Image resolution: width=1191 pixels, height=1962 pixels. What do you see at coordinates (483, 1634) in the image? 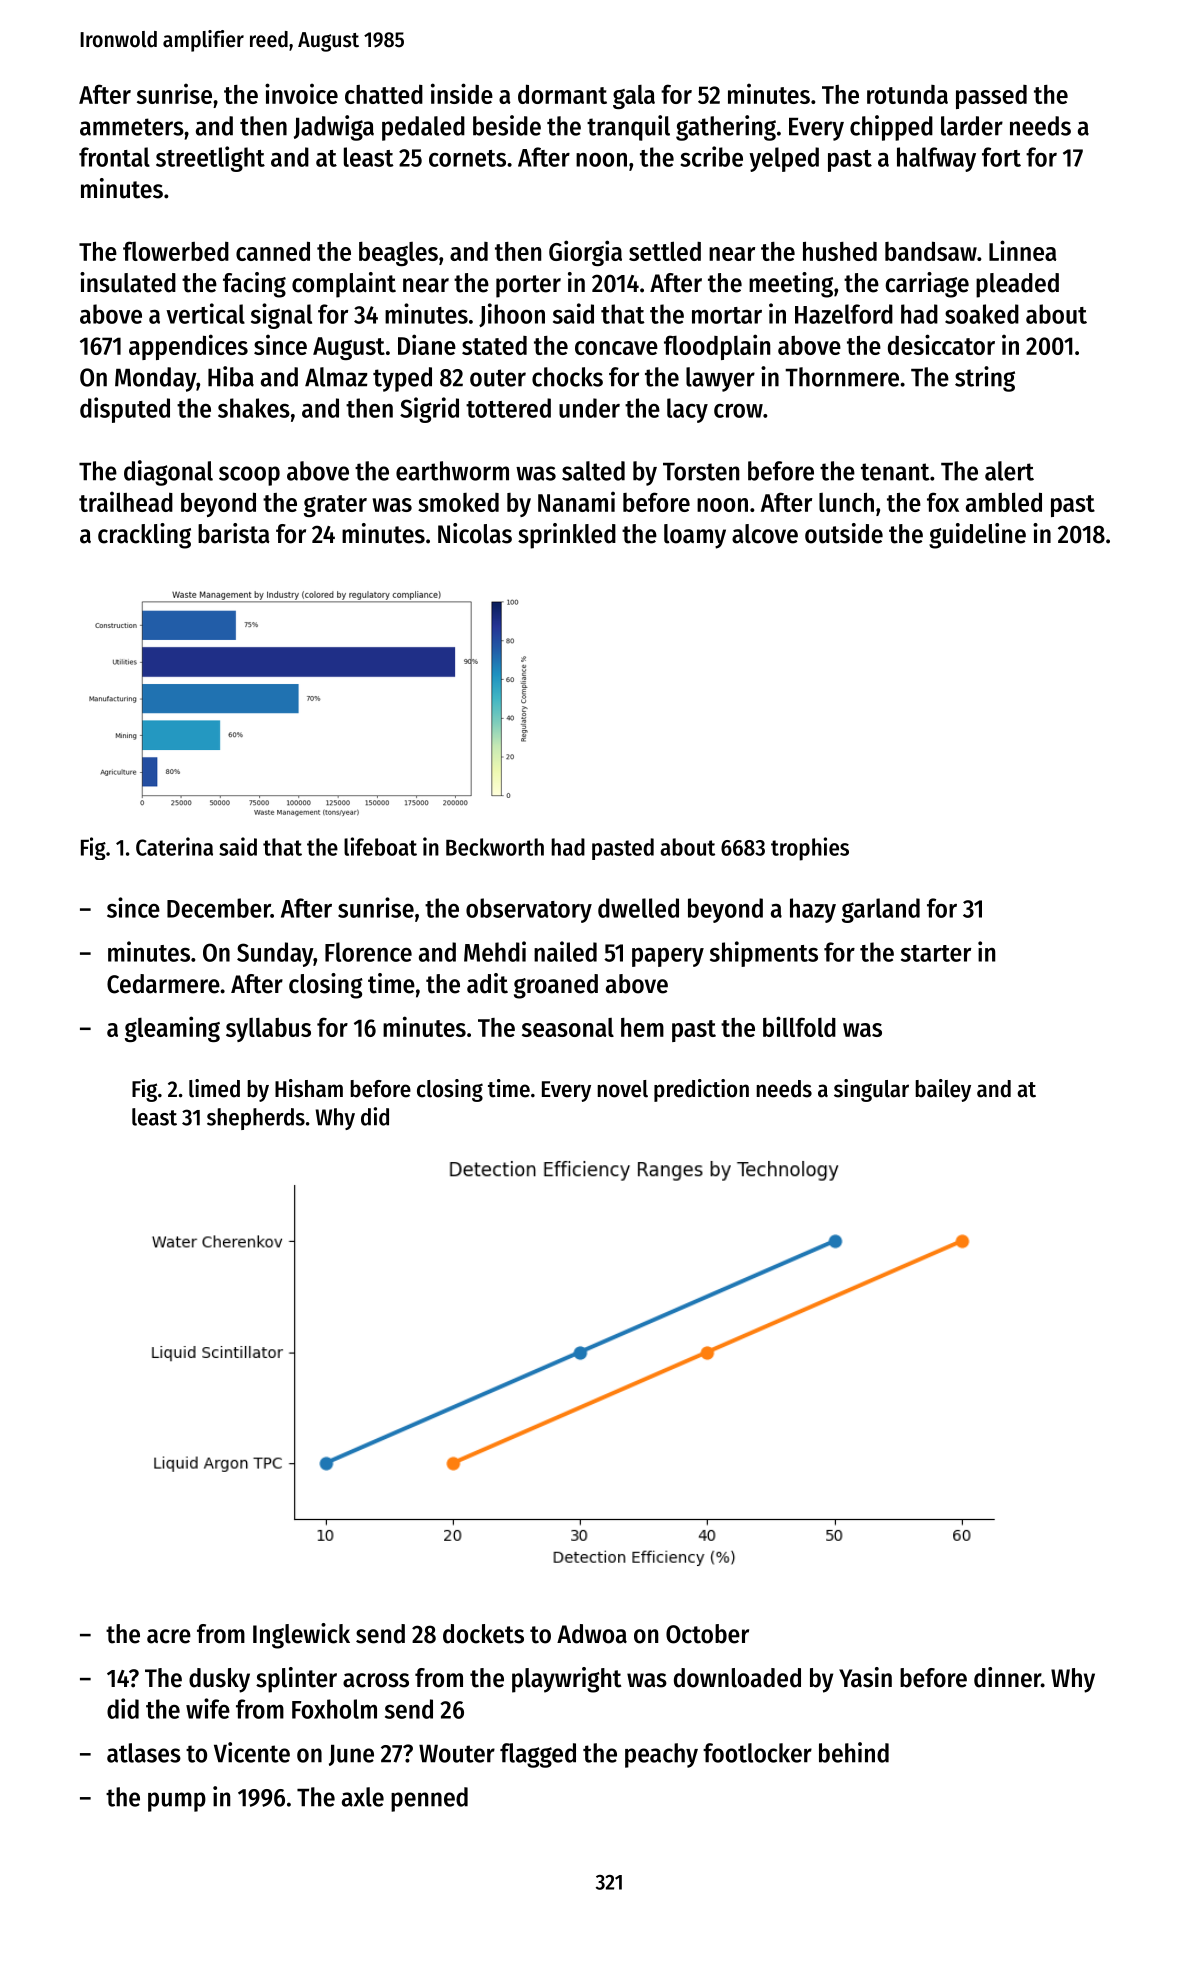
I see `dockets` at bounding box center [483, 1634].
